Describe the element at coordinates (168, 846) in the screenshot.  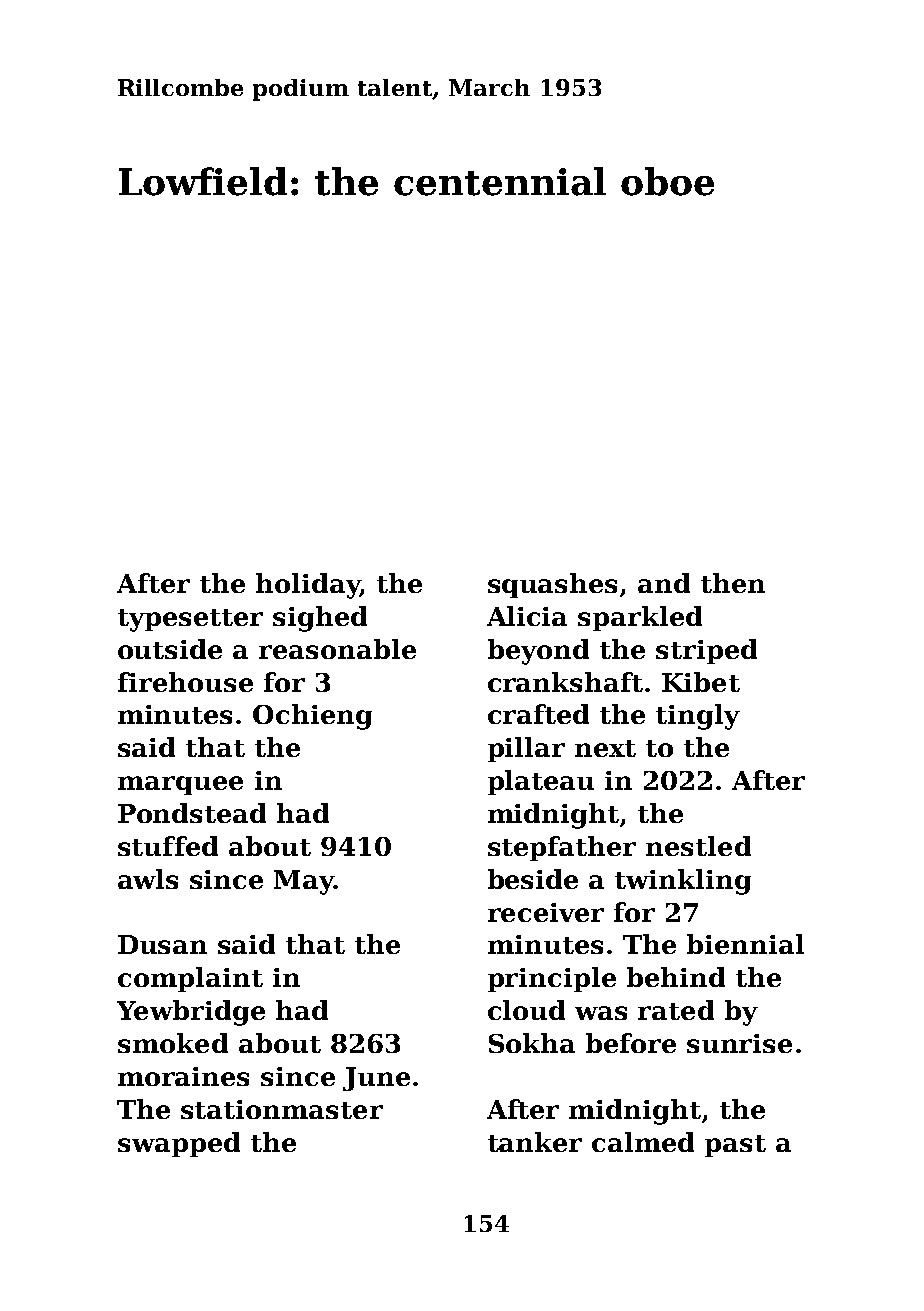
I see `stuffed` at that location.
